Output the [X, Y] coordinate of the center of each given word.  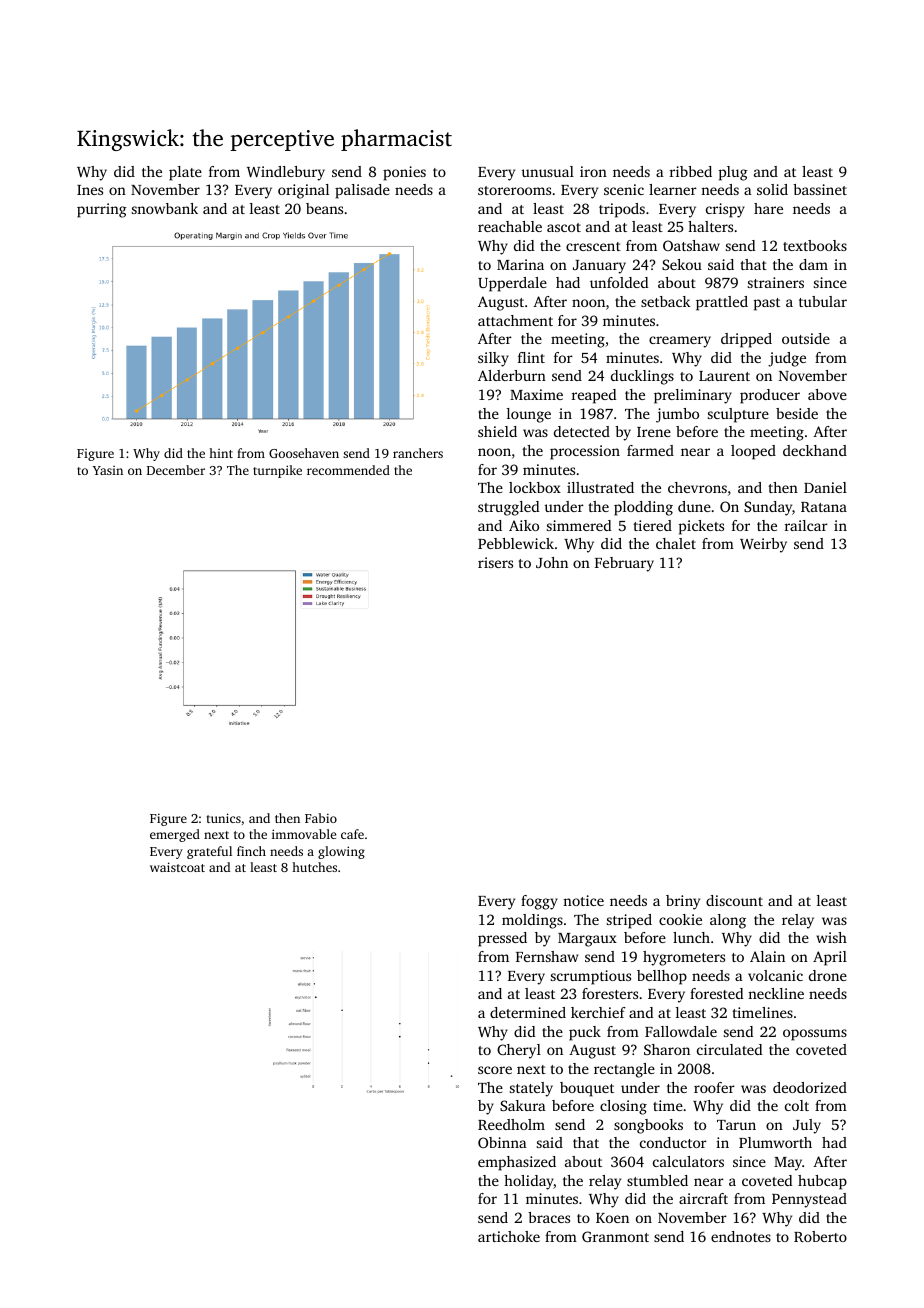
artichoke [509, 1236]
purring [102, 210]
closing [623, 1107]
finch [251, 851]
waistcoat [177, 867]
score [495, 1070]
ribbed [691, 171]
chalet [676, 543]
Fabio [321, 818]
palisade [362, 191]
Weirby [763, 545]
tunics [224, 818]
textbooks [815, 245]
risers [495, 562]
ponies [404, 173]
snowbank [165, 208]
